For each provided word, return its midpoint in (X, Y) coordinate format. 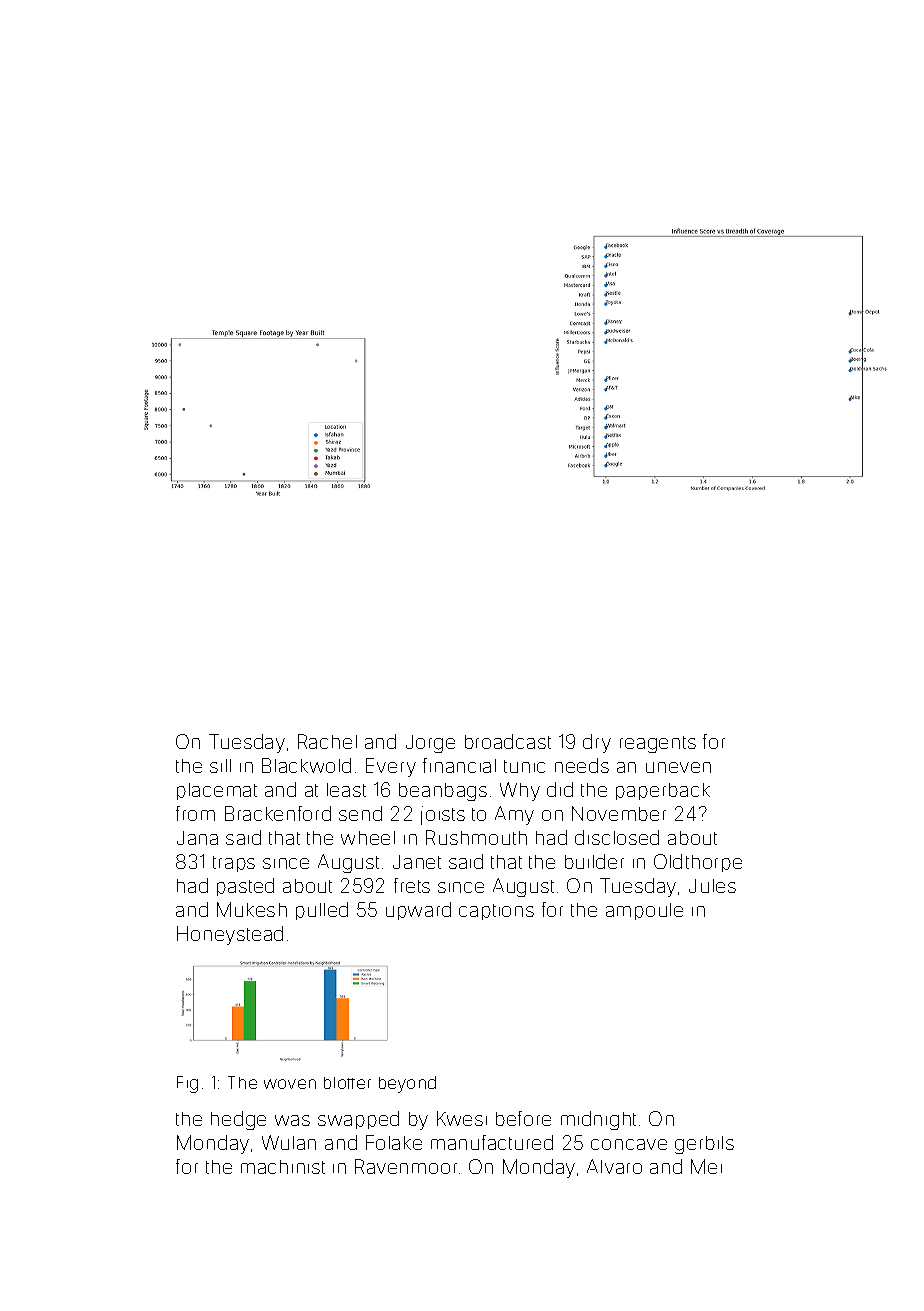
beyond (407, 1084)
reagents (658, 744)
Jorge (430, 744)
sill (220, 766)
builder (594, 861)
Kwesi (462, 1118)
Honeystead (230, 935)
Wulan (289, 1142)
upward (418, 911)
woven (290, 1084)
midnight (598, 1120)
